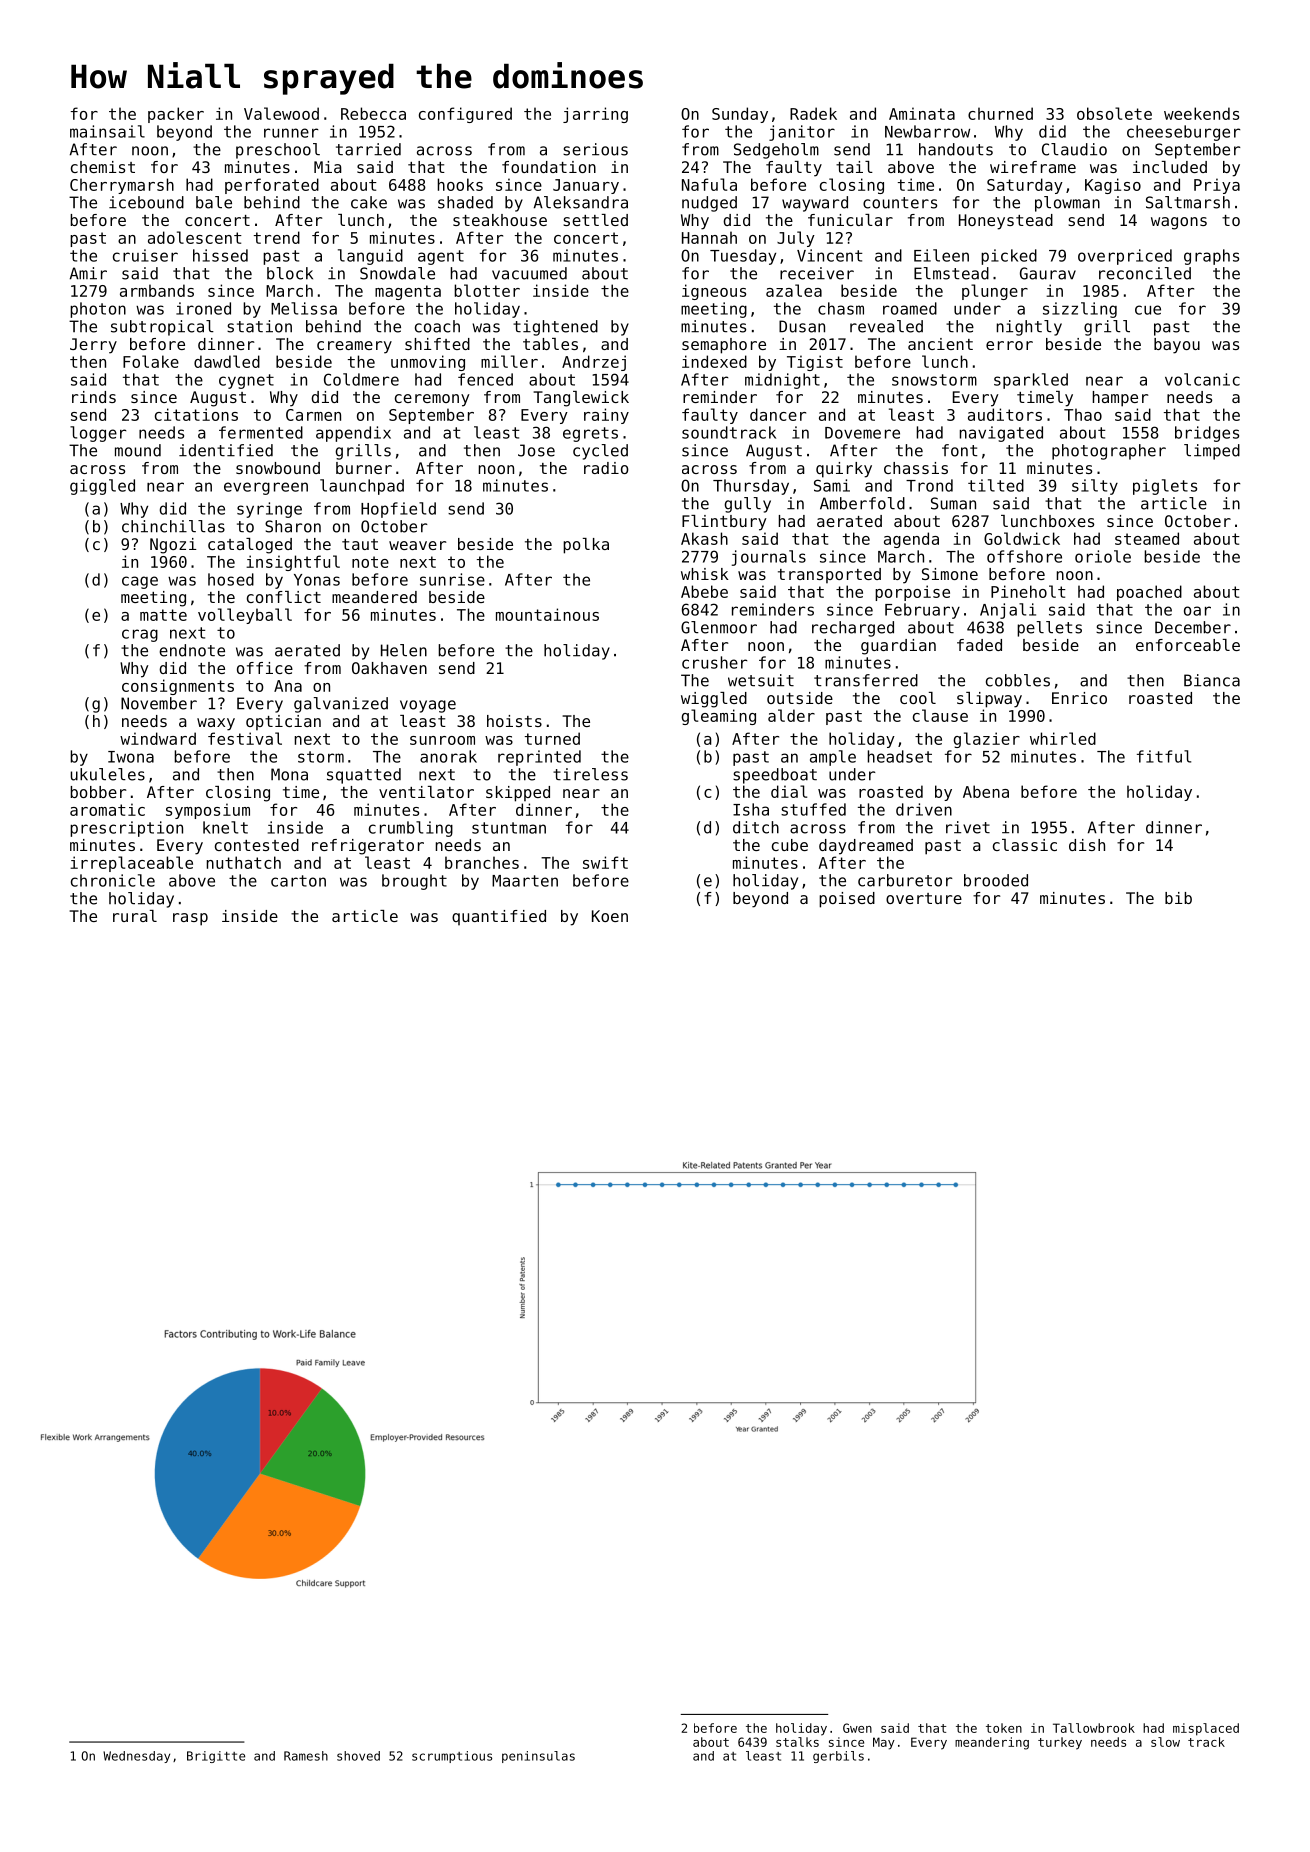  What do you see at coordinates (1087, 845) in the screenshot?
I see `dish` at bounding box center [1087, 845].
